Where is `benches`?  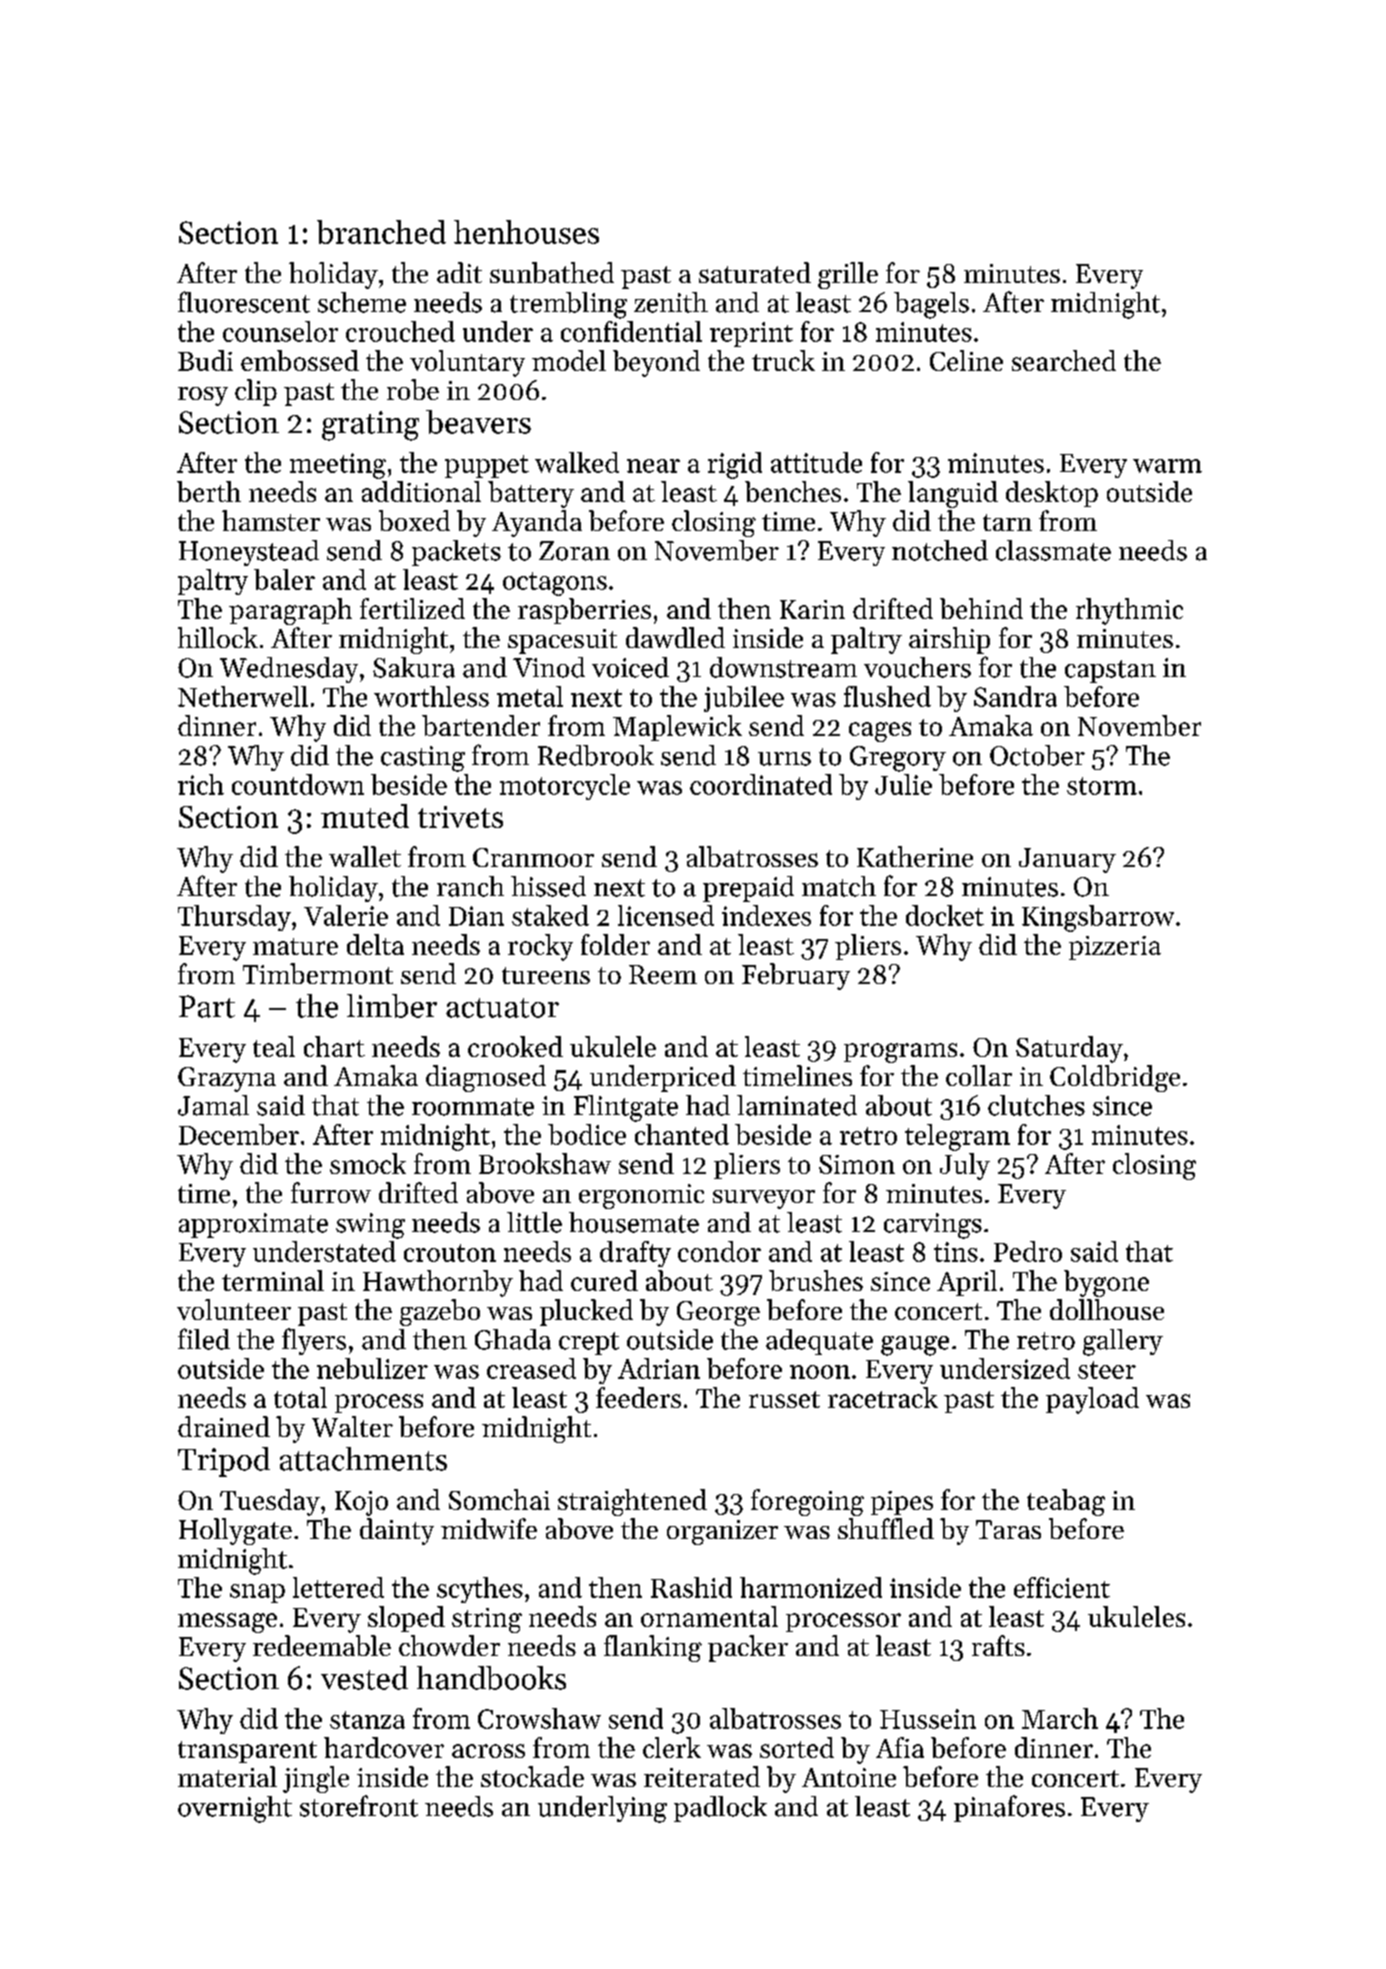 benches is located at coordinates (793, 491).
